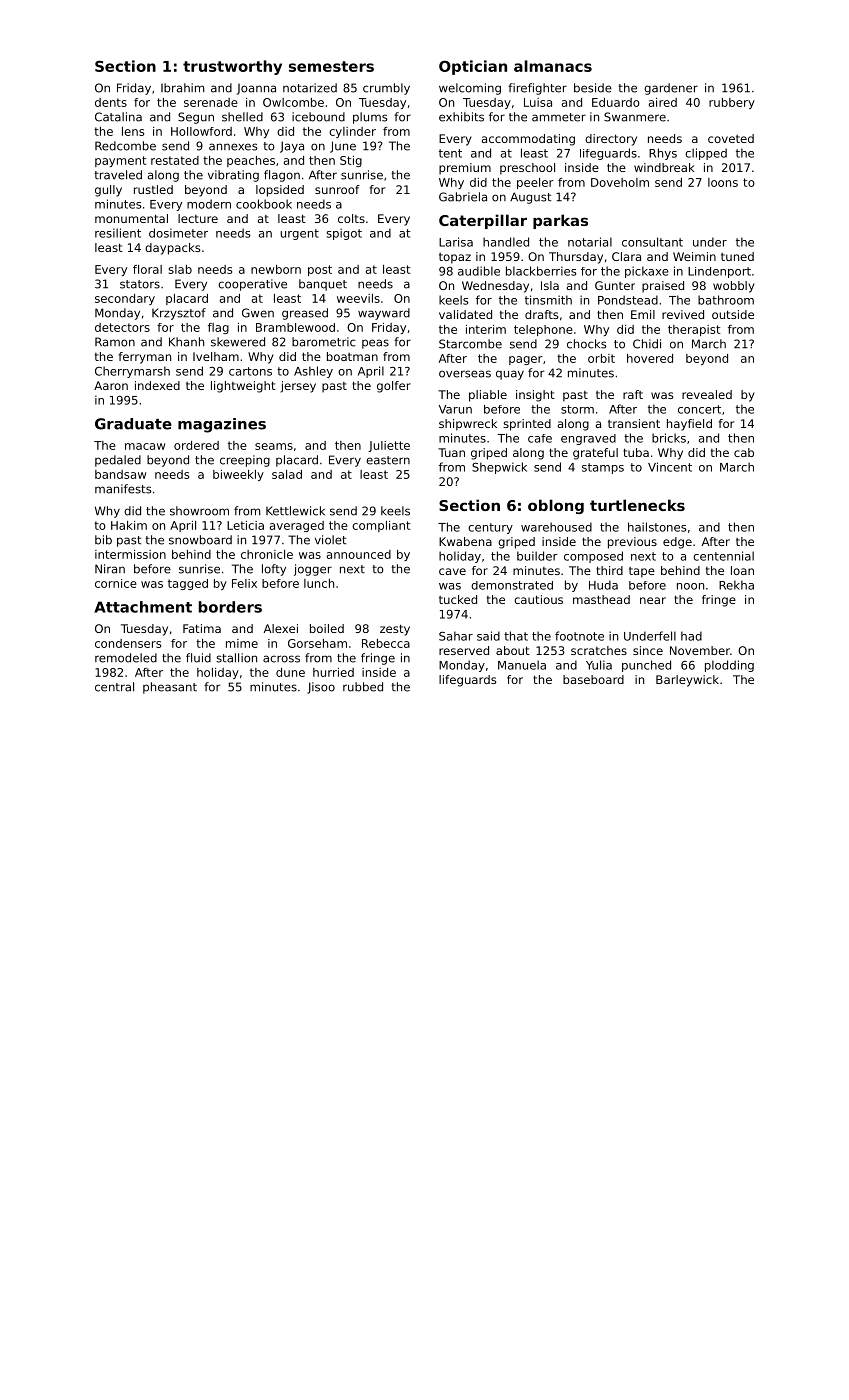  I want to click on almanacs, so click(553, 66).
